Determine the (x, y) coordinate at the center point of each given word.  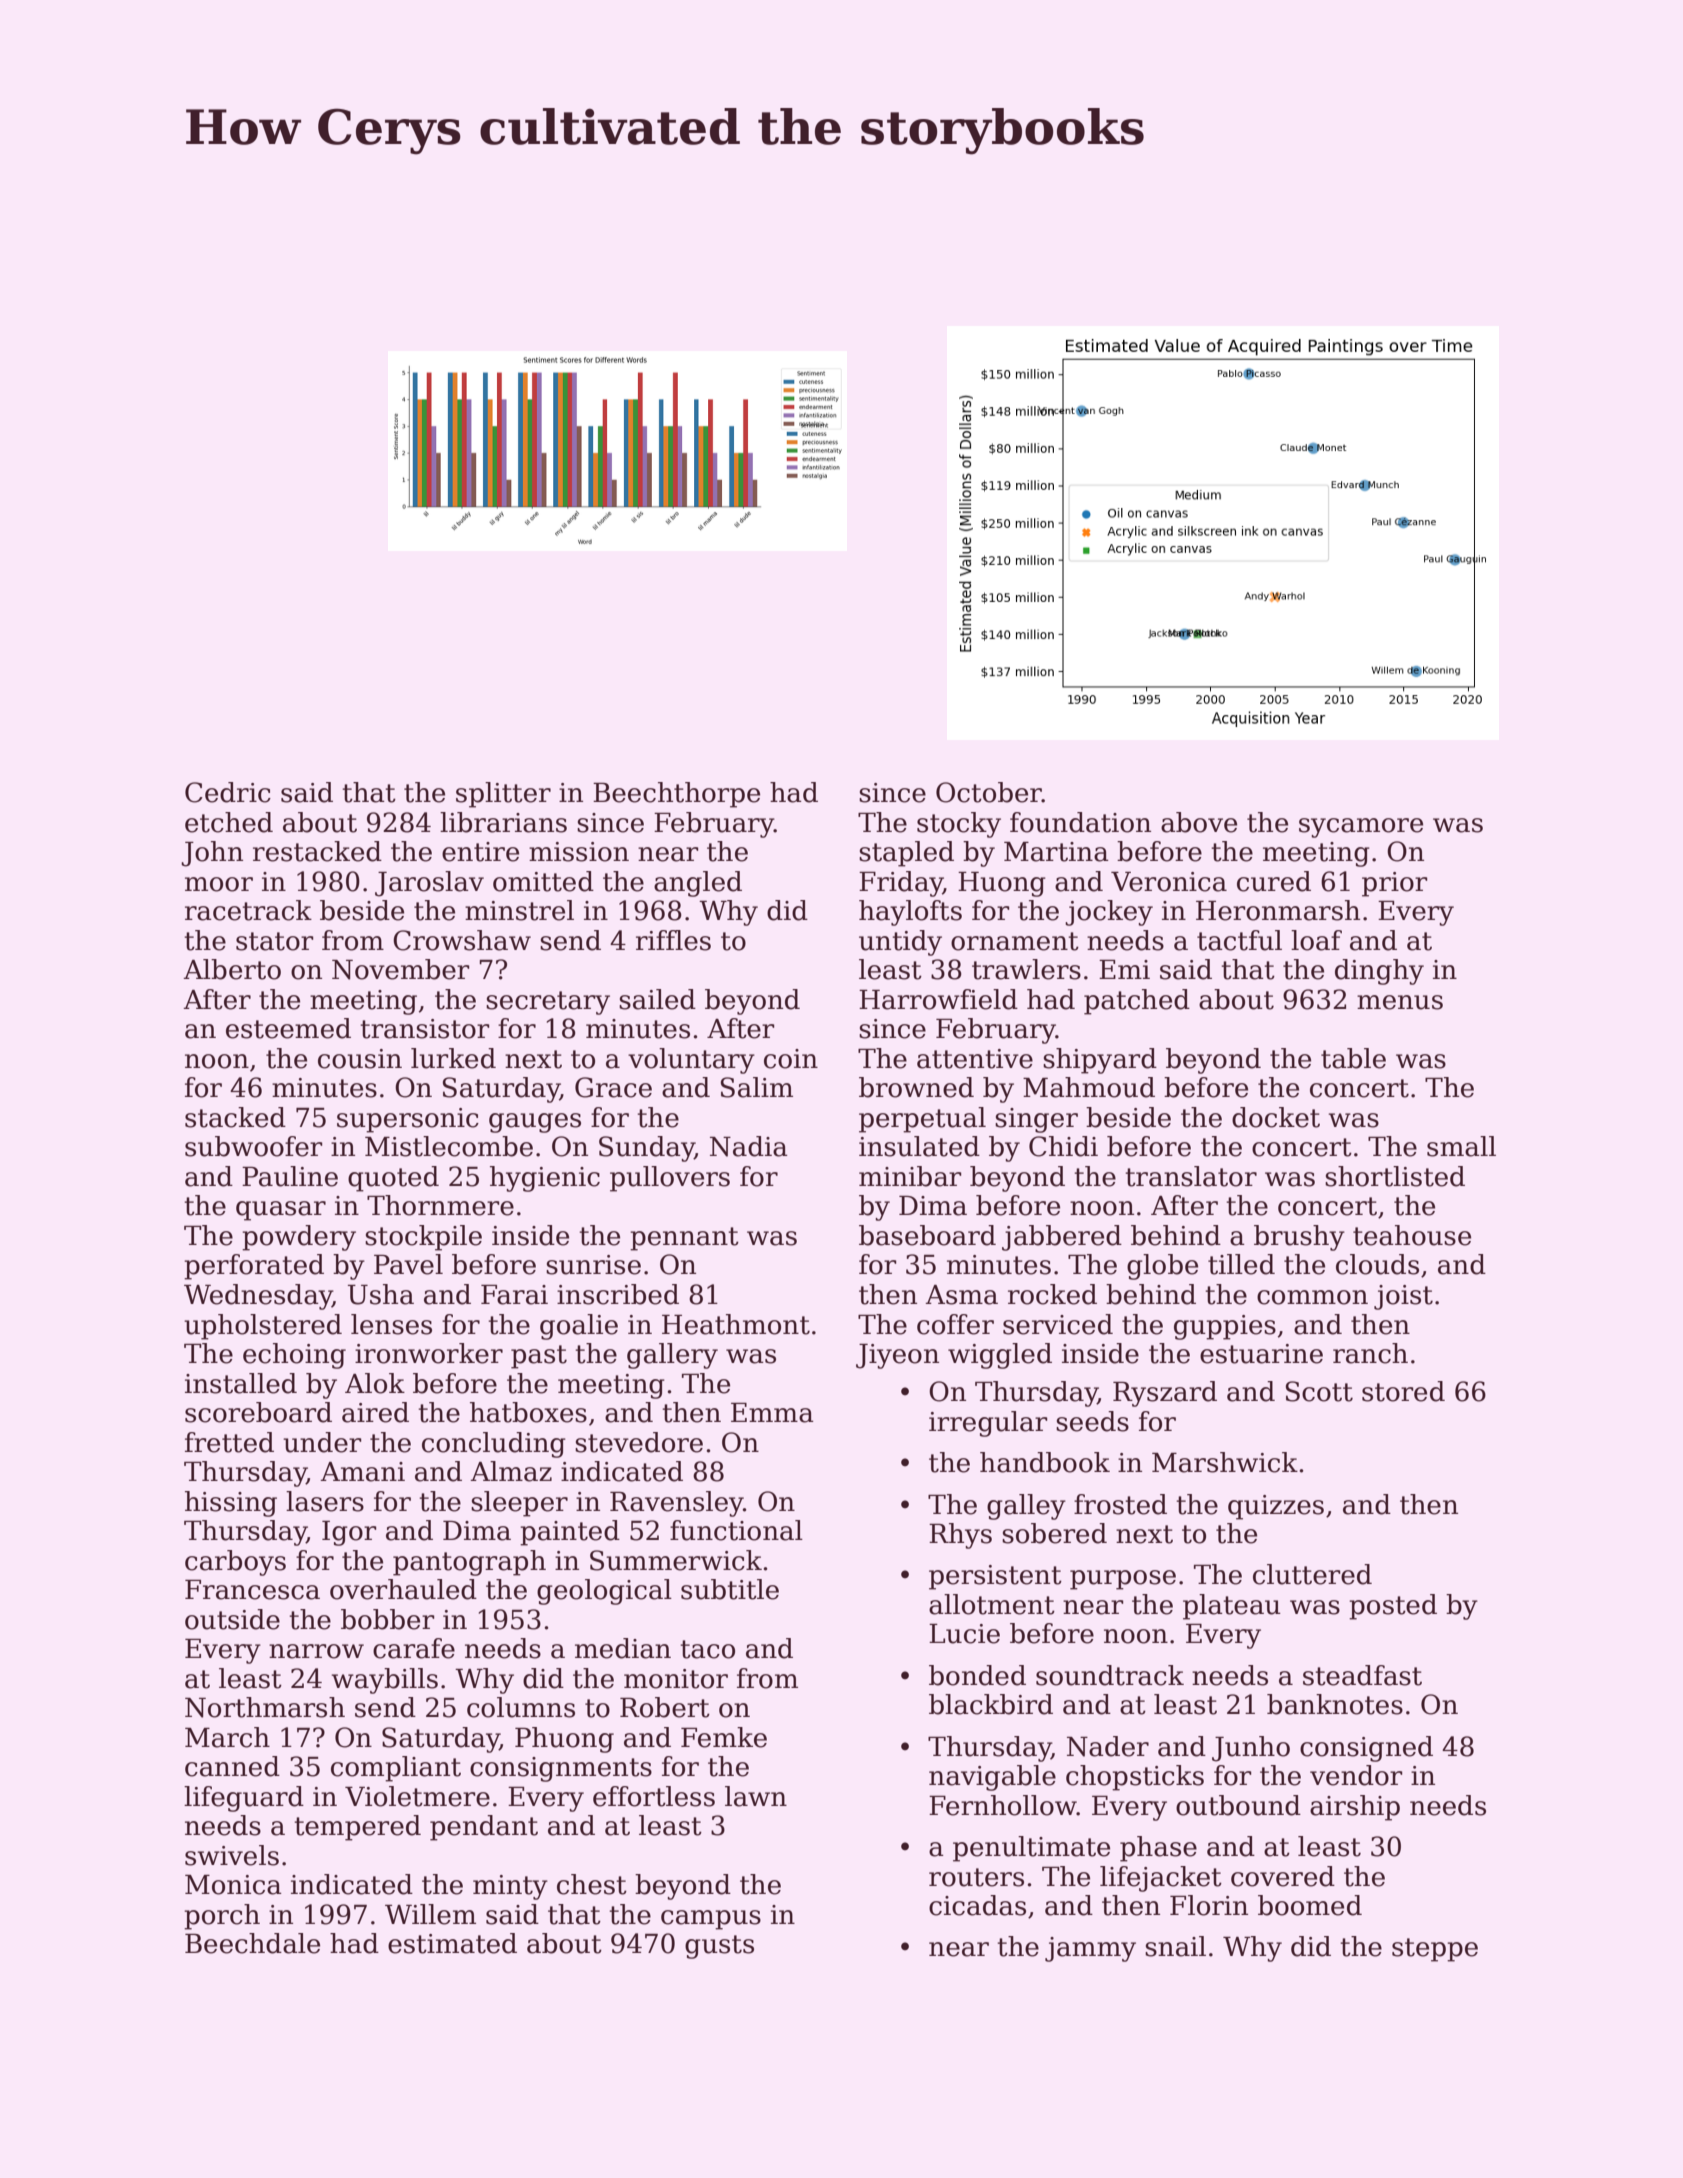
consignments (561, 1769)
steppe (1435, 1950)
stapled (906, 854)
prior (1395, 884)
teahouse (1412, 1235)
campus (711, 1920)
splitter (503, 795)
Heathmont (736, 1324)
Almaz (511, 1471)
